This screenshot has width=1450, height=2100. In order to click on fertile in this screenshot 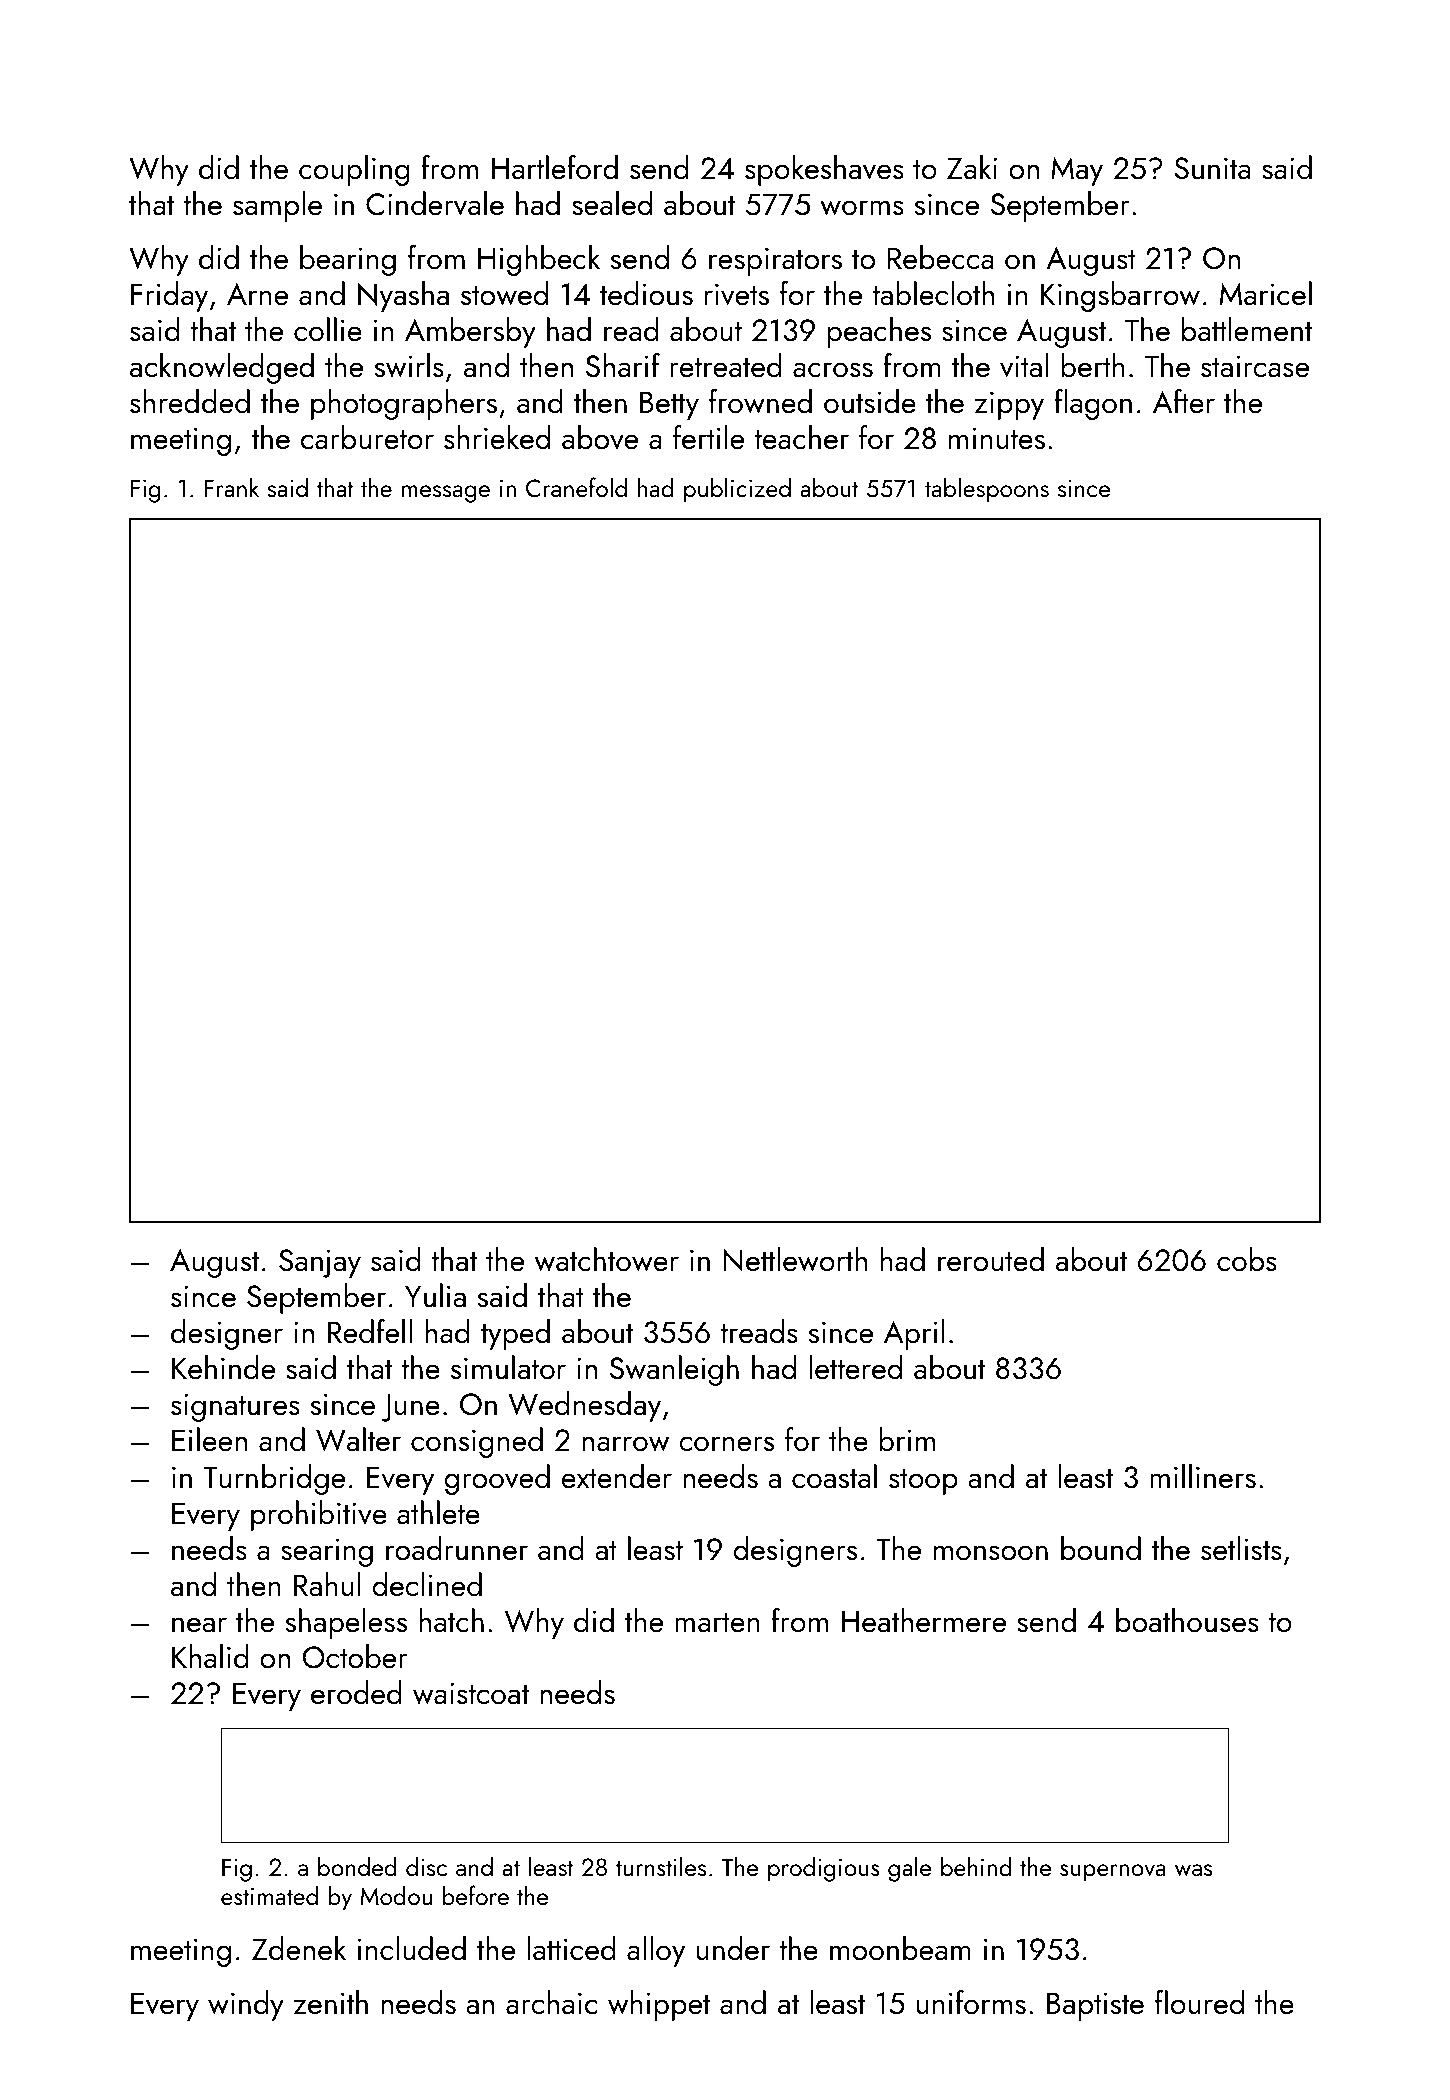, I will do `click(708, 437)`.
